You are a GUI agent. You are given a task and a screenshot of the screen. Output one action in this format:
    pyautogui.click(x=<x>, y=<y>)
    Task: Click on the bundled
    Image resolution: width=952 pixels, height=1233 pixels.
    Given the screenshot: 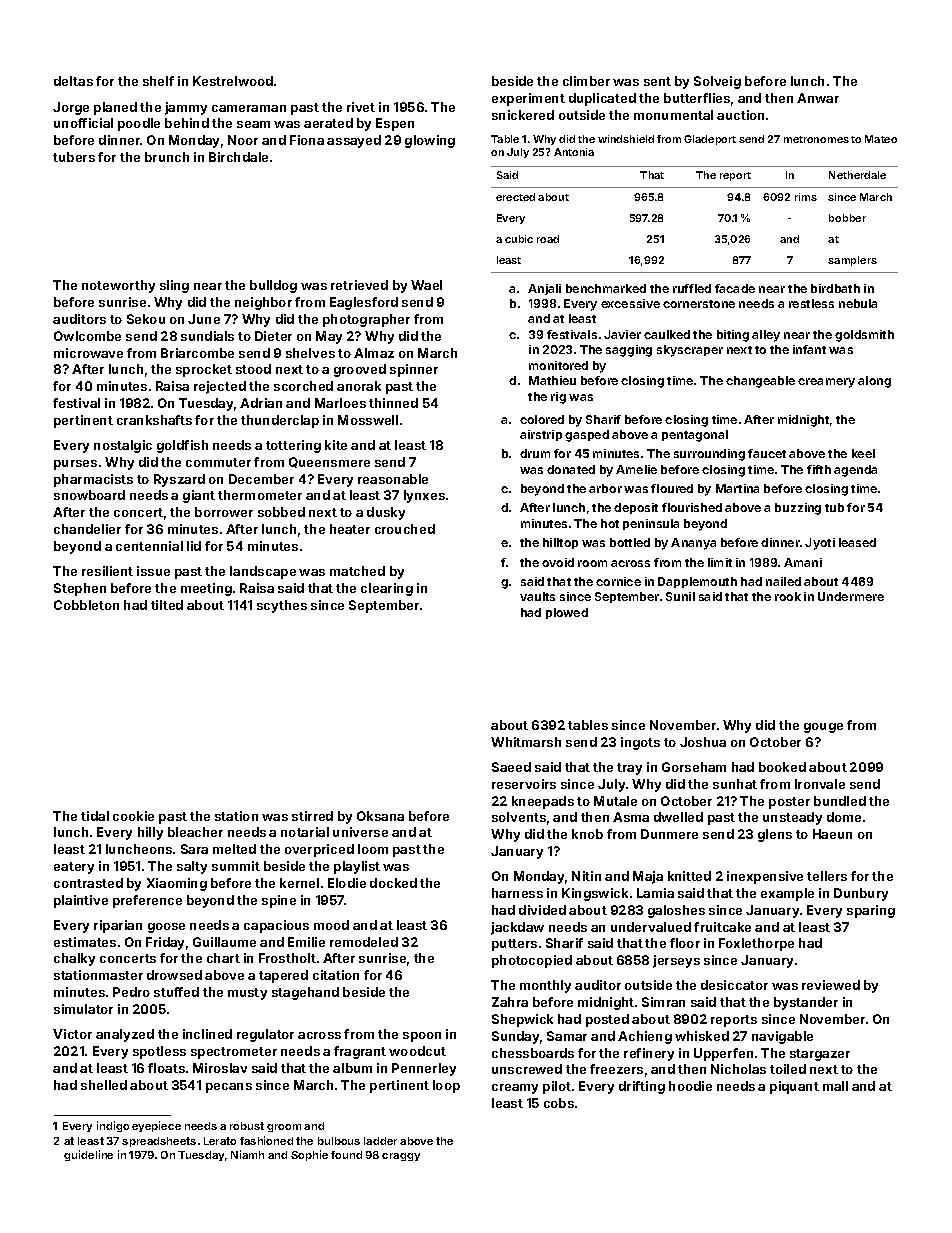 What is the action you would take?
    pyautogui.click(x=840, y=801)
